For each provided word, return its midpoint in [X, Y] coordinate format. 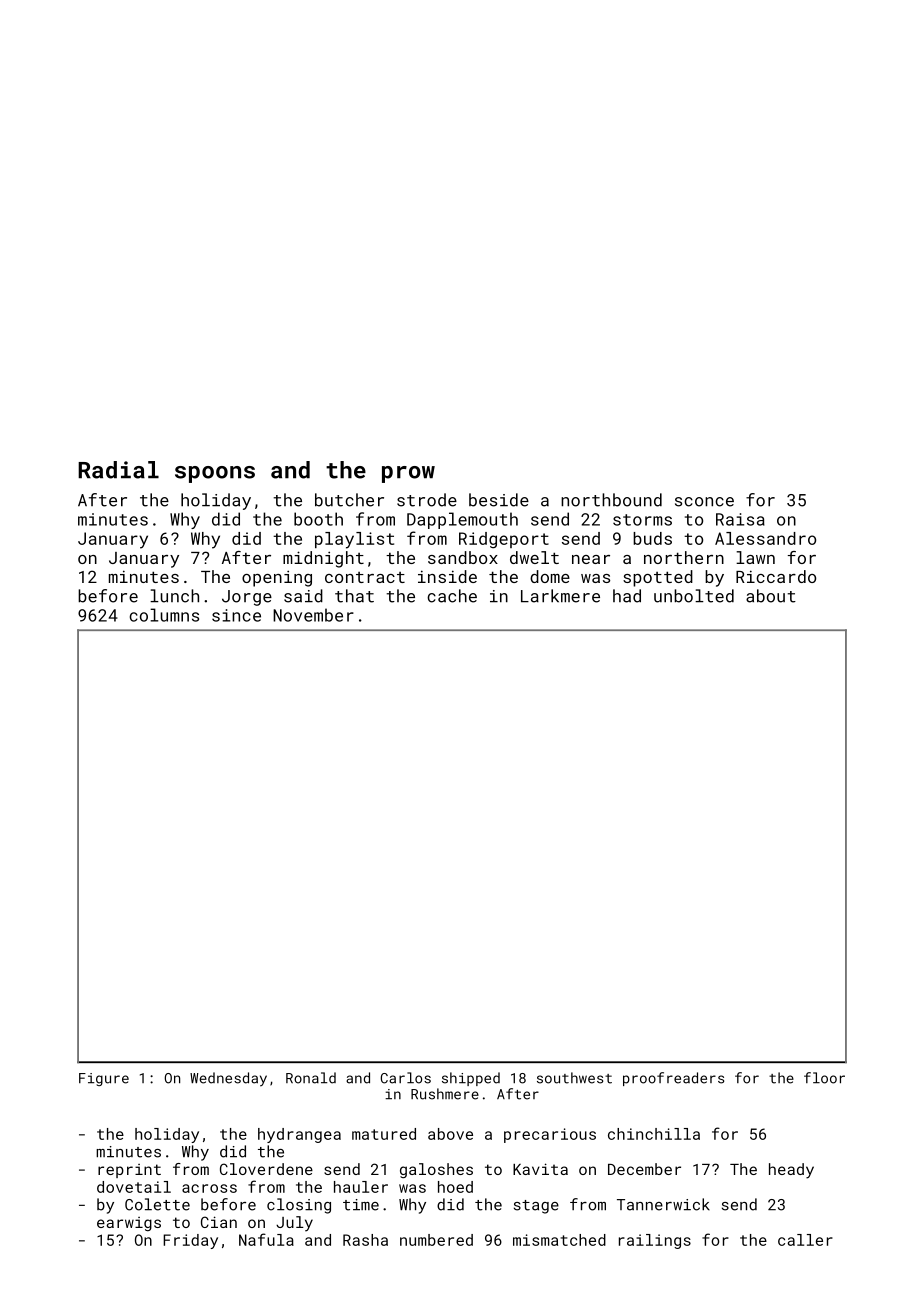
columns [164, 615]
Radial [118, 470]
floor [824, 1078]
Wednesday [228, 1079]
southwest [574, 1078]
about [771, 596]
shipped [471, 1079]
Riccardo [776, 576]
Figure [104, 1079]
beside [499, 500]
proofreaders [673, 1079]
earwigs [129, 1224]
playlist [354, 540]
